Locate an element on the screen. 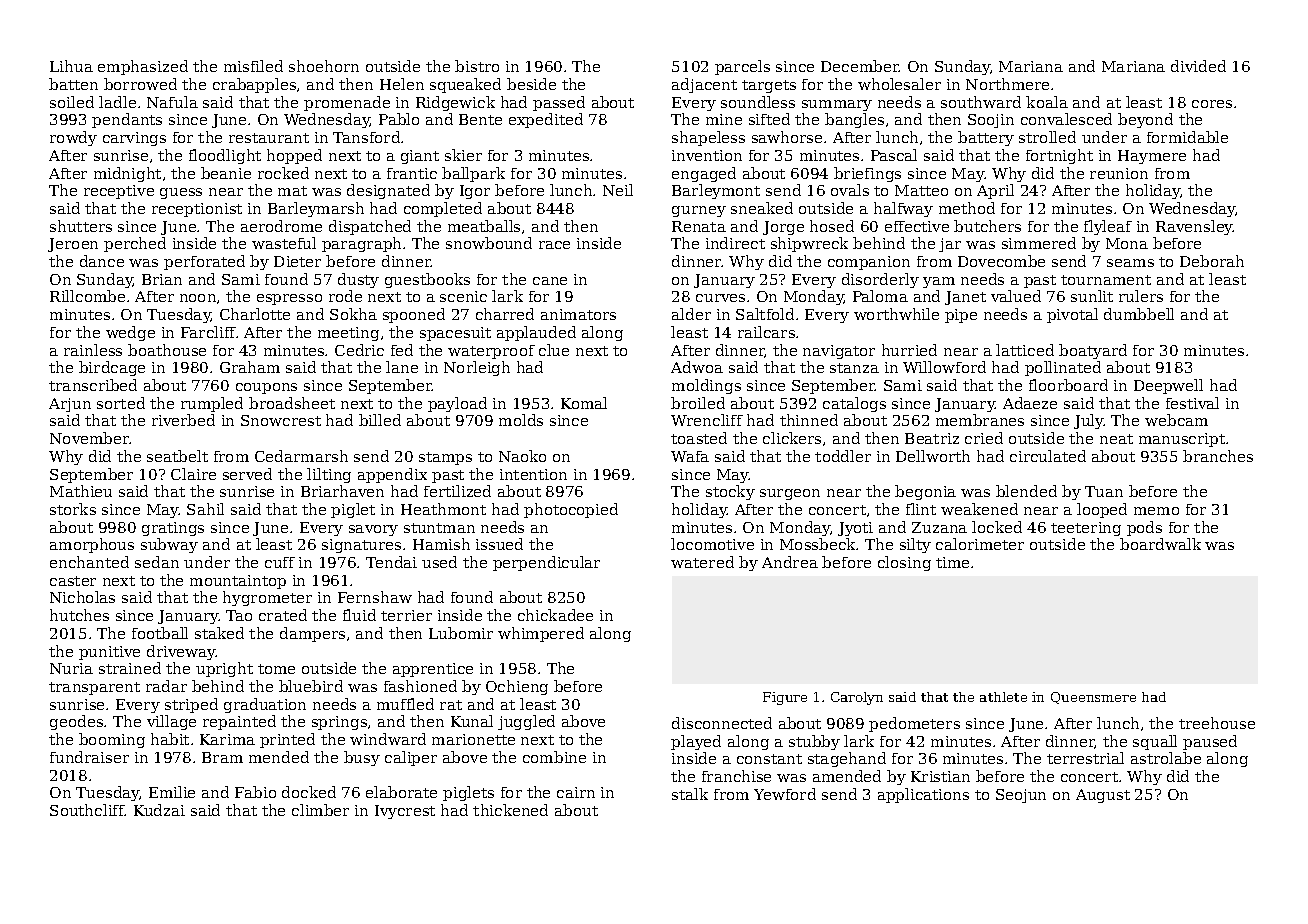 The width and height of the screenshot is (1308, 924). watered is located at coordinates (702, 562).
